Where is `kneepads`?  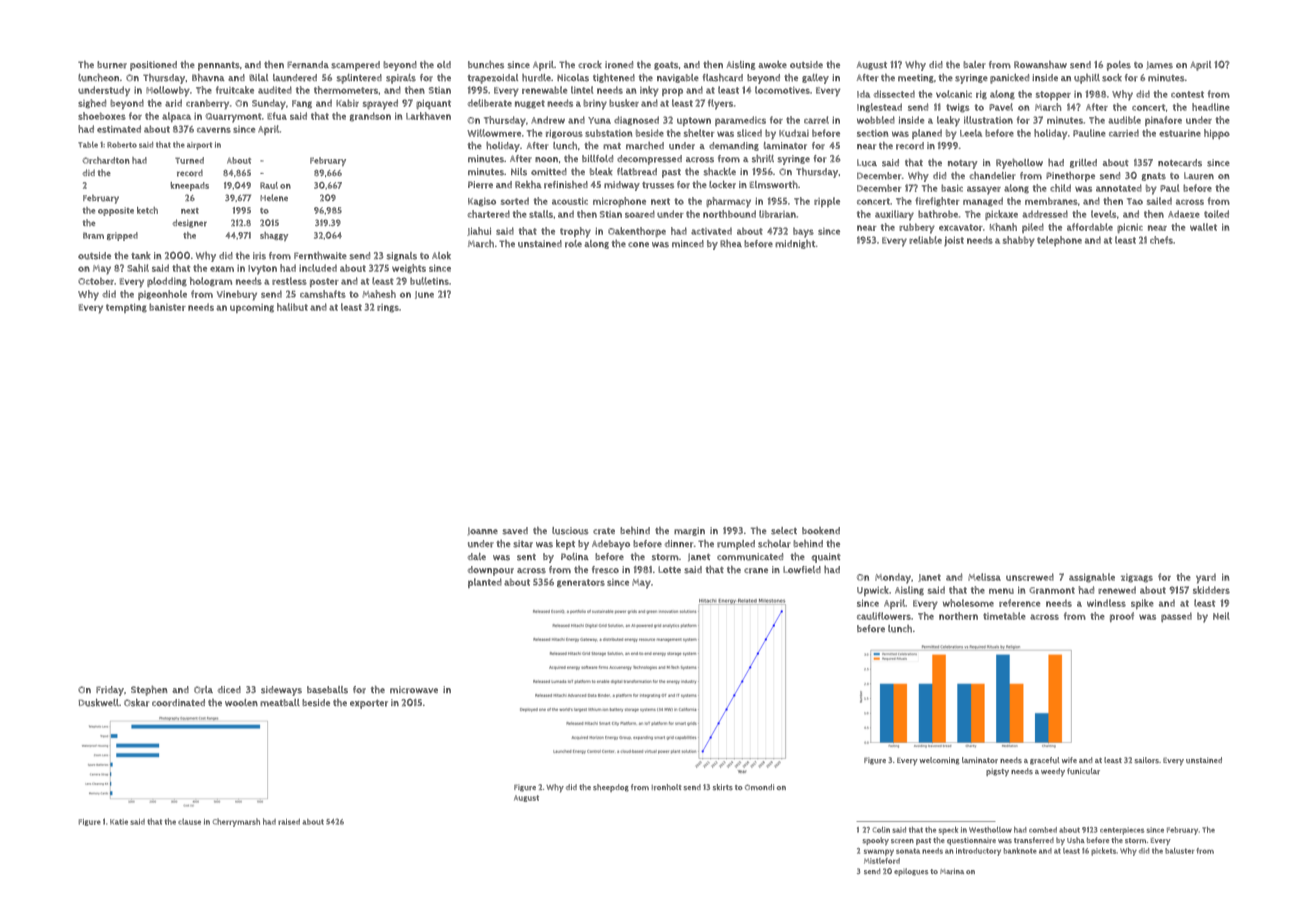
kneepads is located at coordinates (190, 186).
